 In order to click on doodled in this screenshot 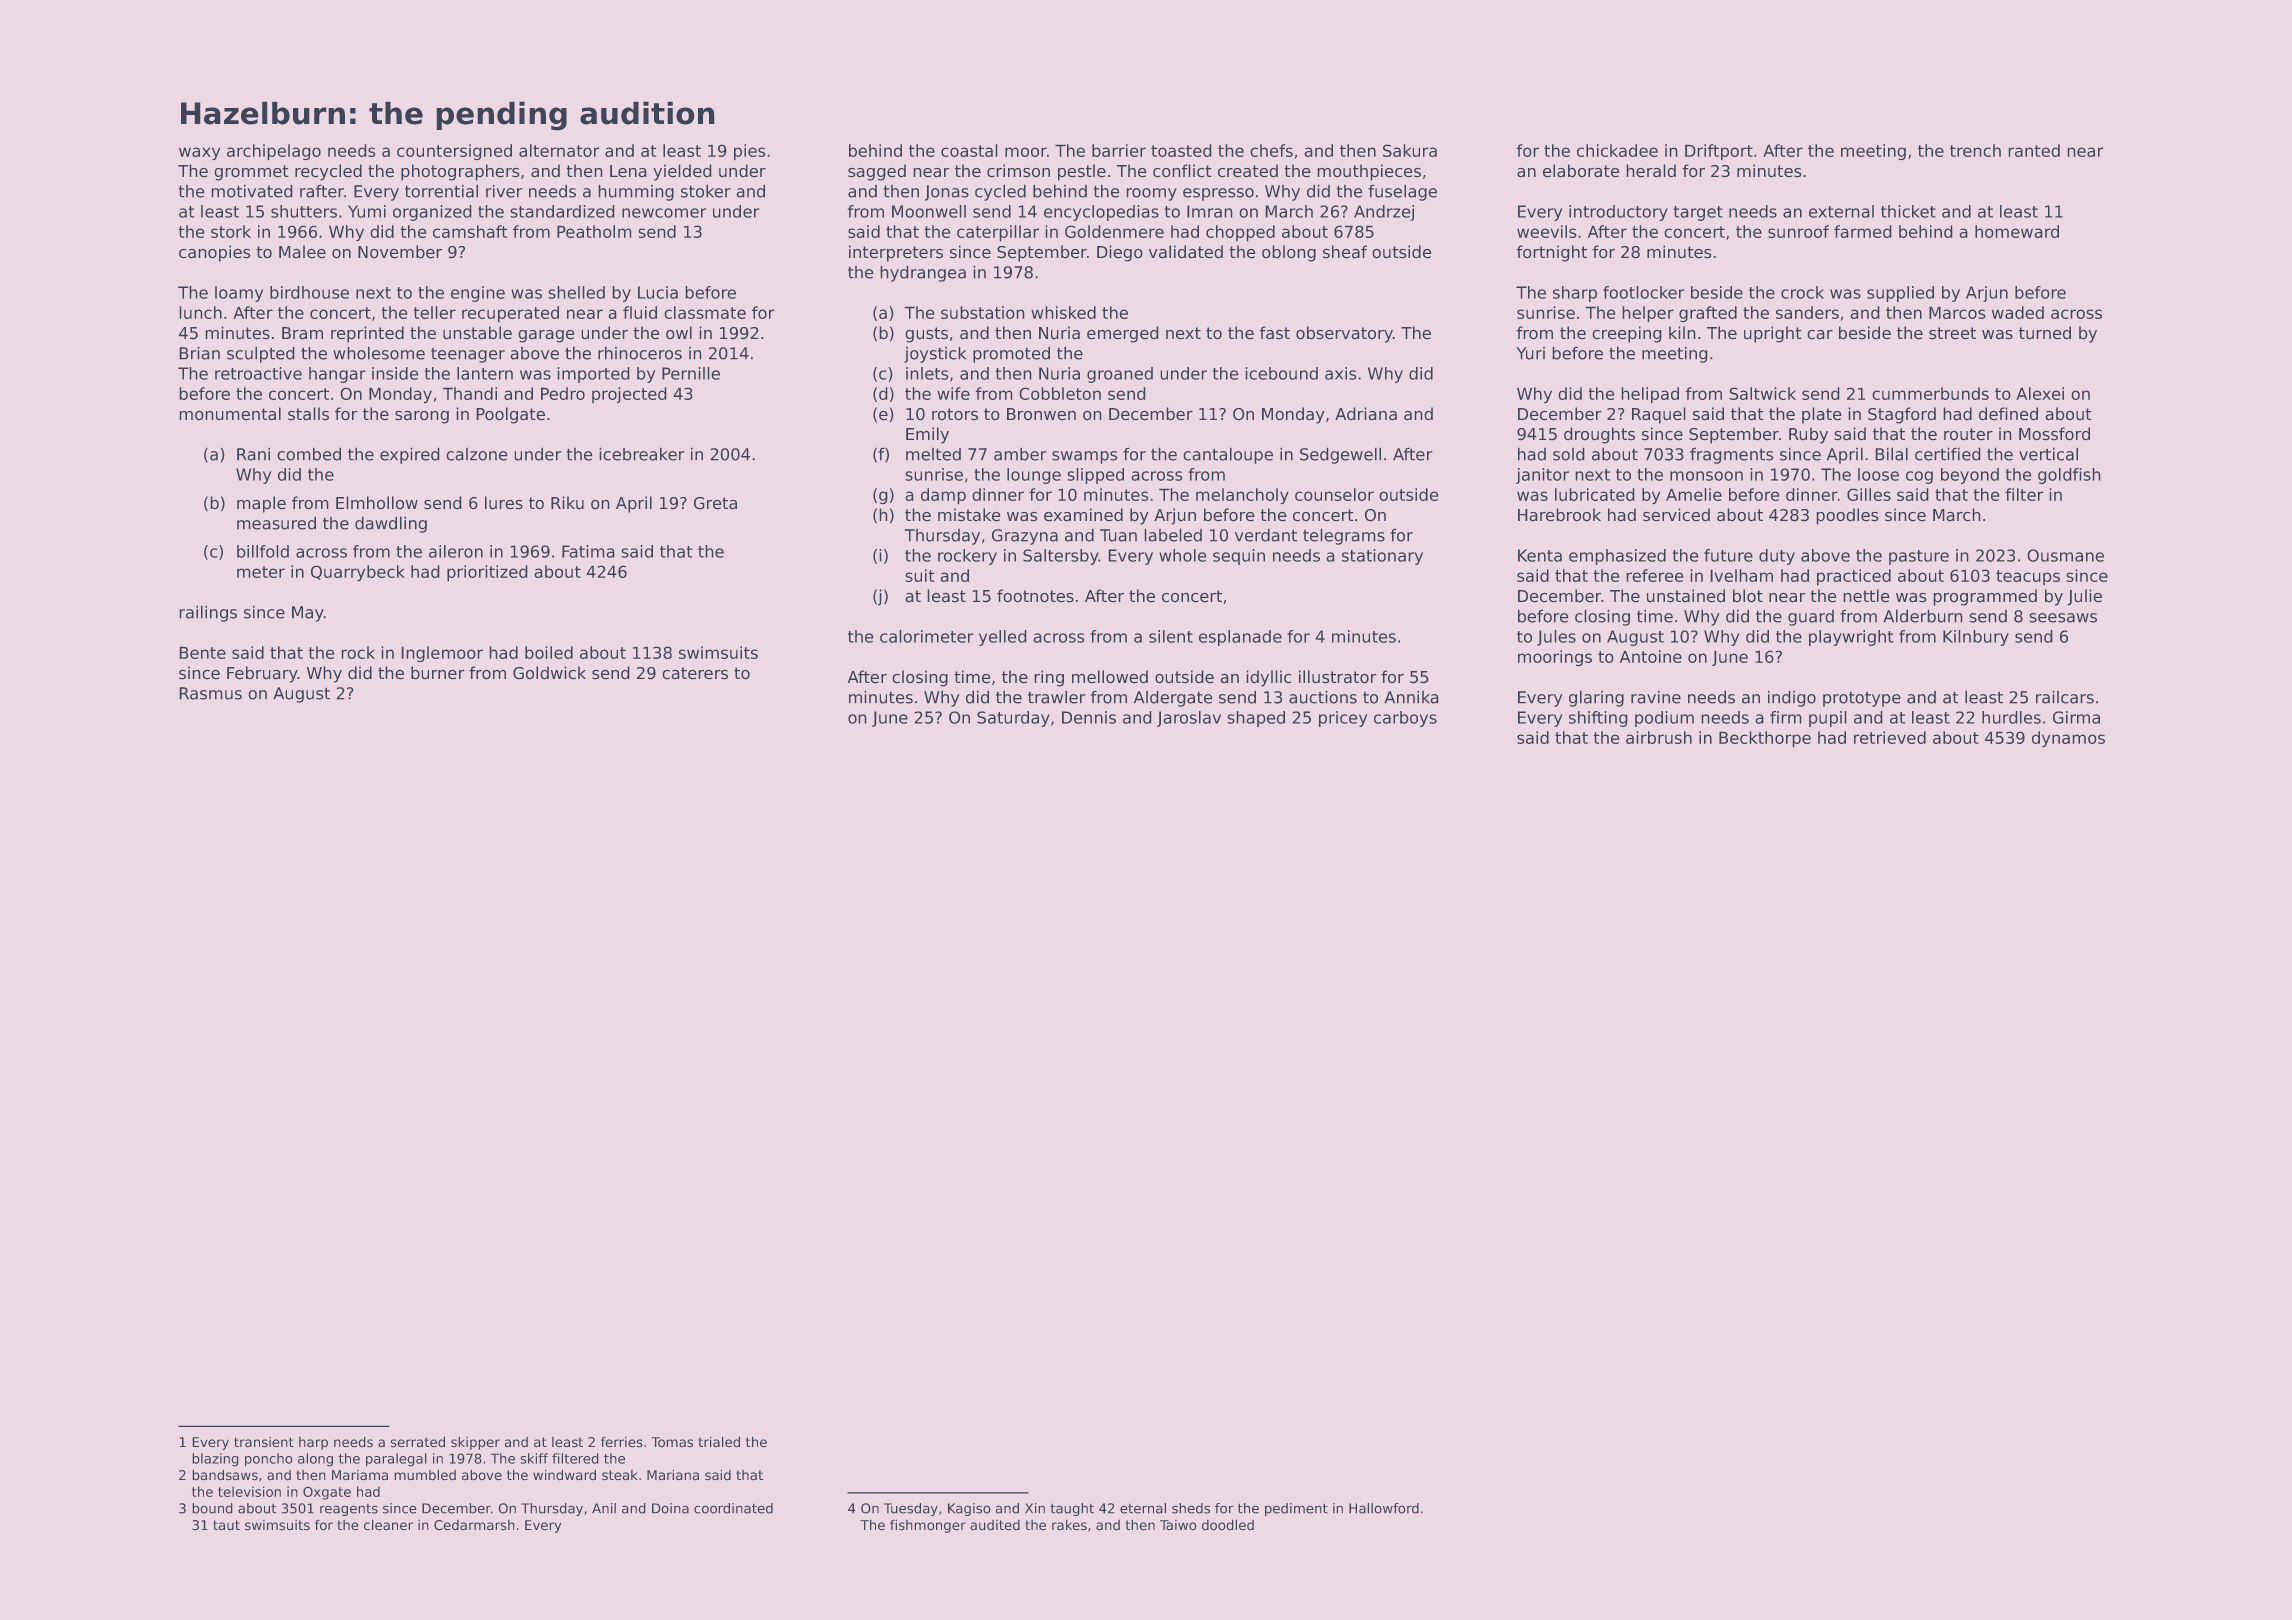, I will do `click(1228, 1525)`.
